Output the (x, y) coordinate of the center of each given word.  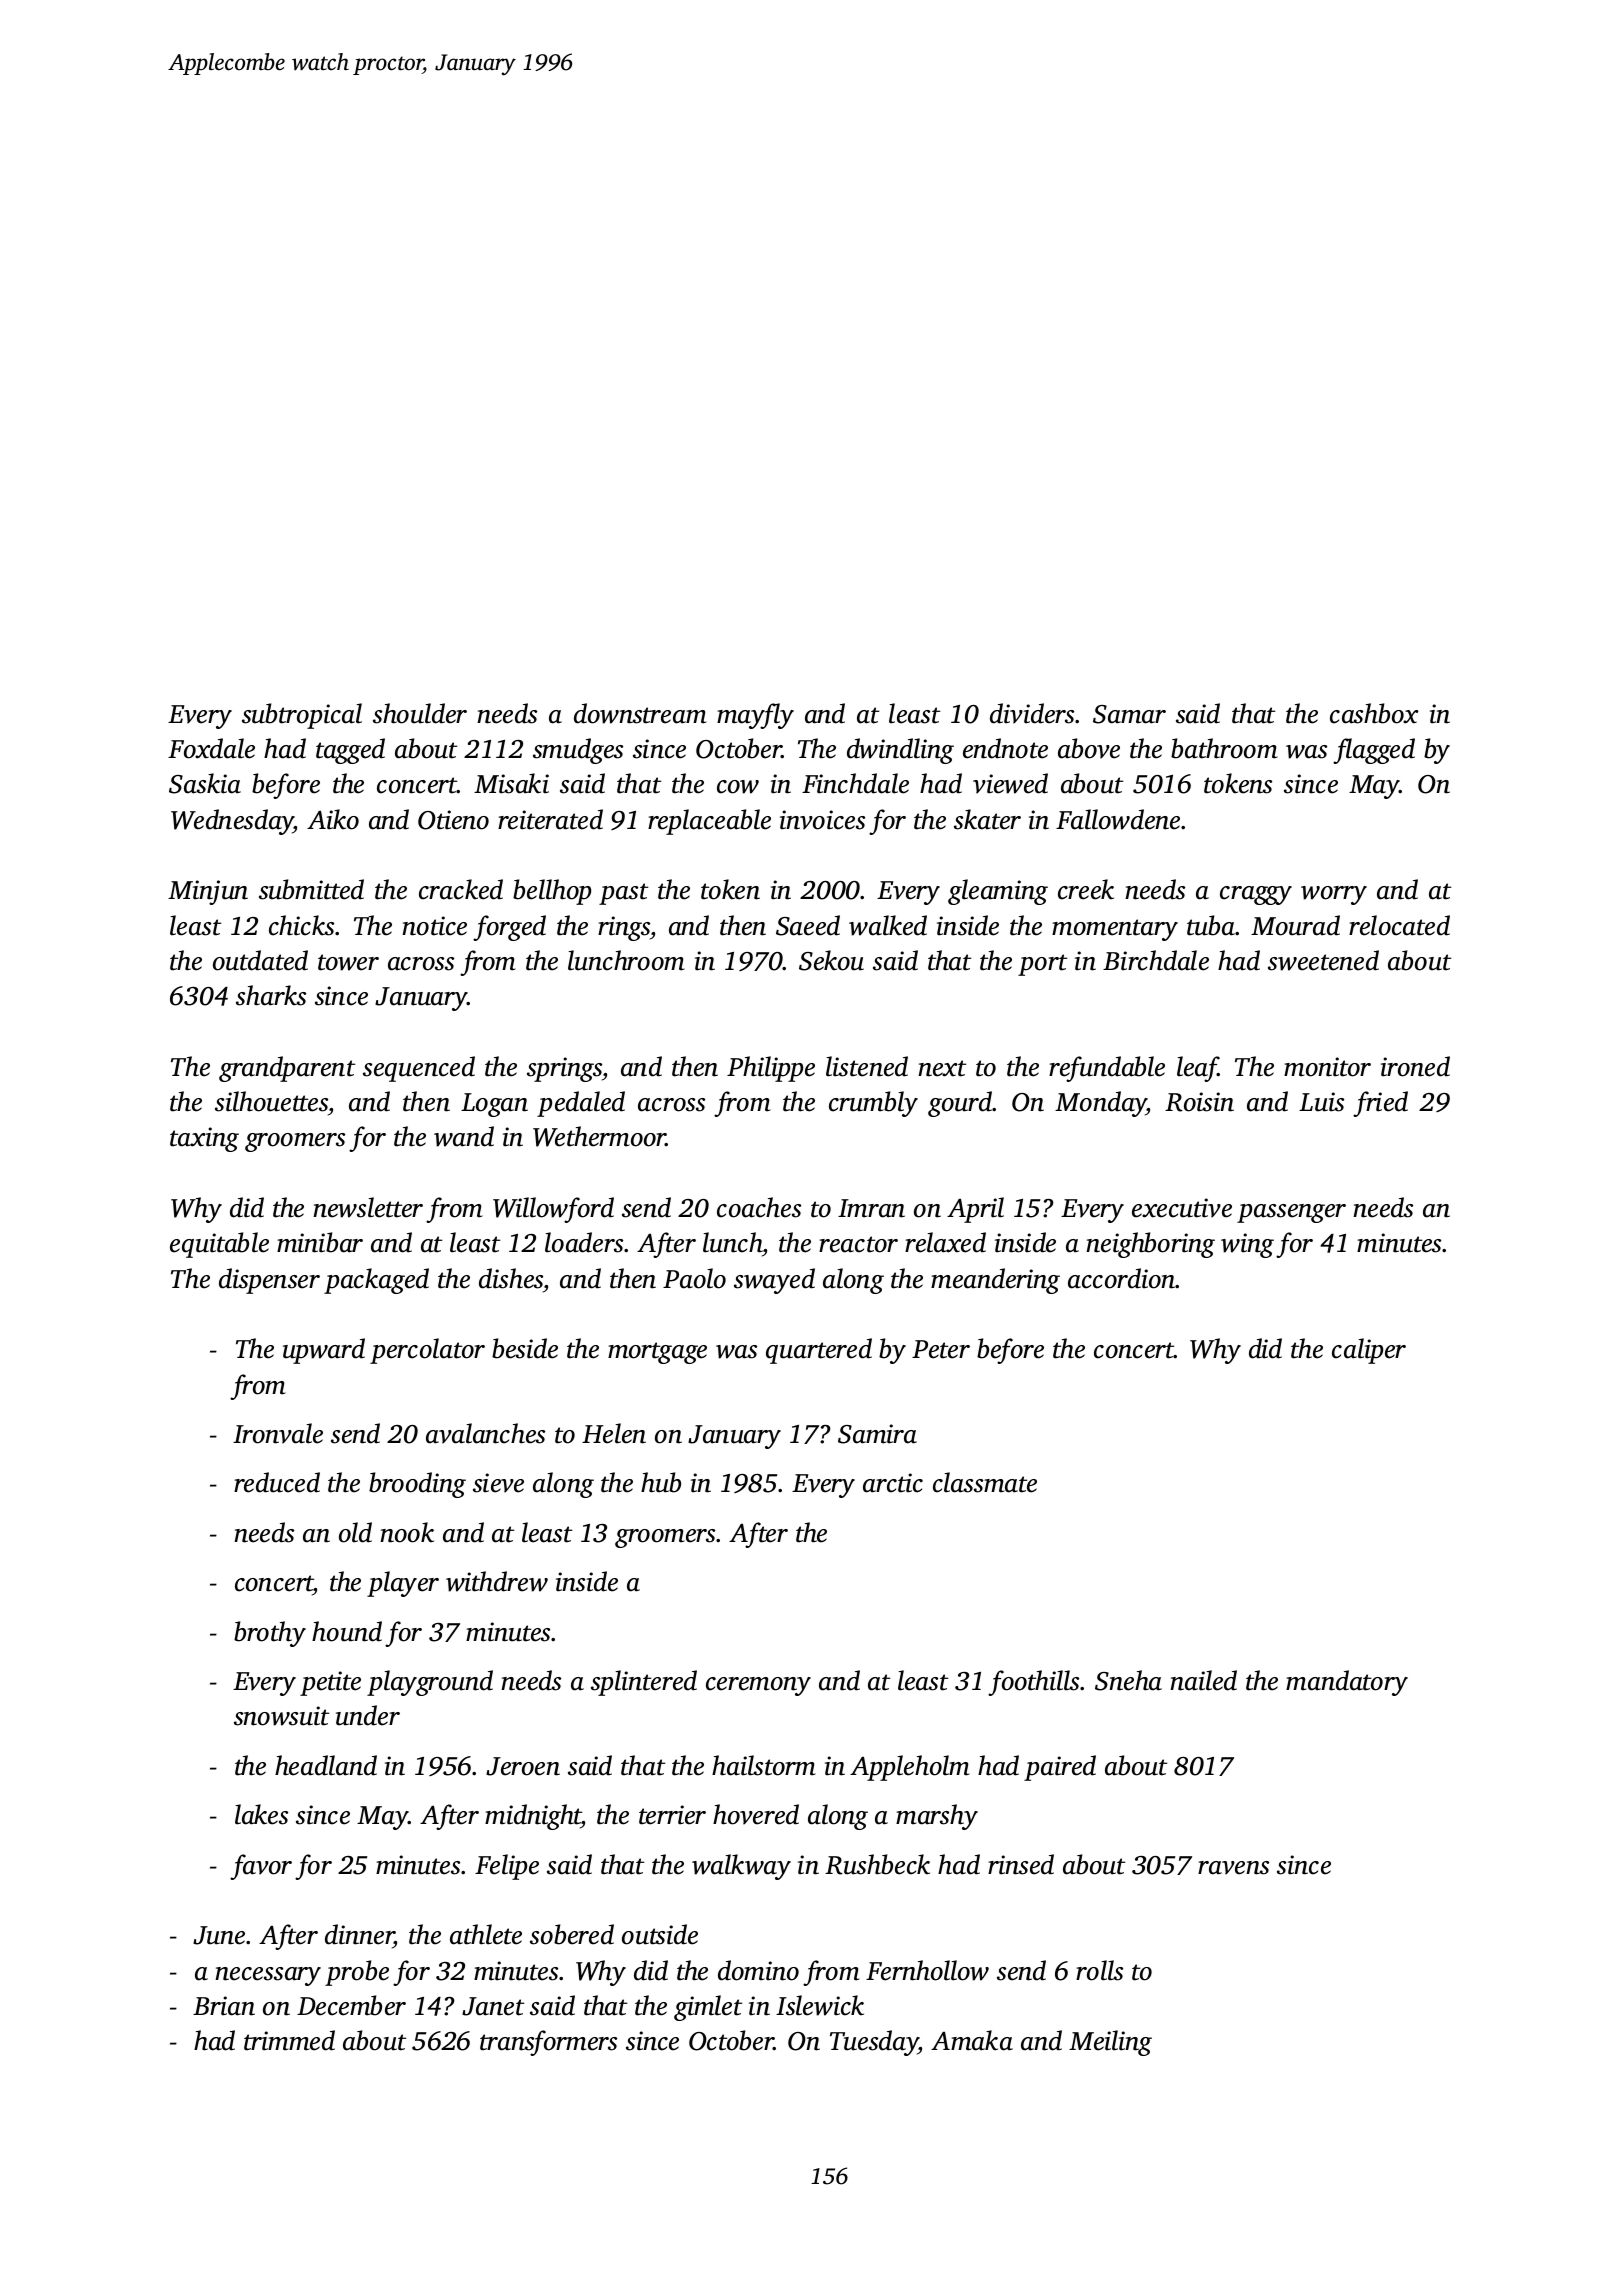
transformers (548, 2043)
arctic (893, 1483)
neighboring (1150, 1245)
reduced (277, 1482)
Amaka (972, 2040)
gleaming (998, 892)
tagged (350, 751)
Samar (1129, 714)
